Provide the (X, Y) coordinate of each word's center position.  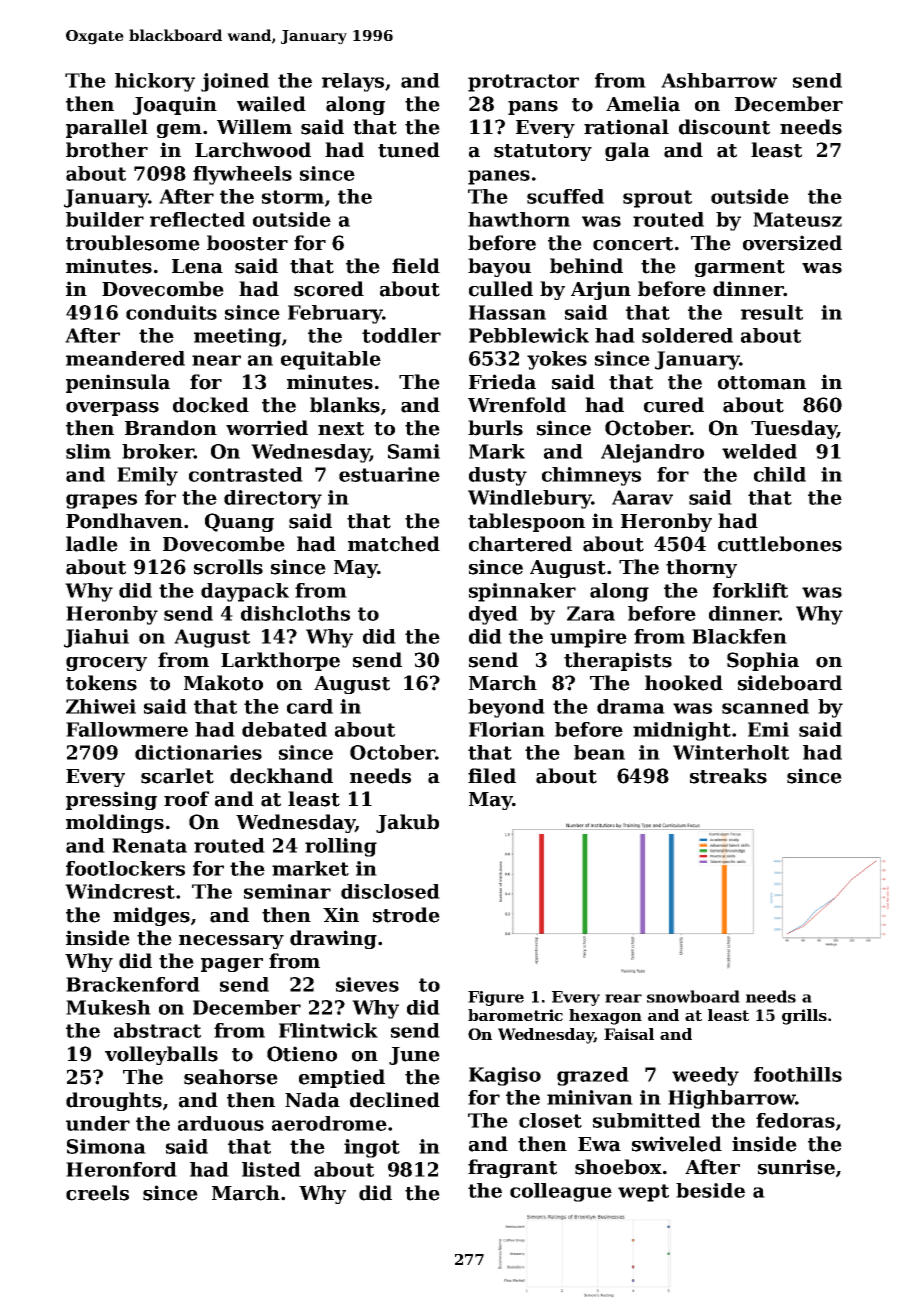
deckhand (281, 776)
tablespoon (526, 522)
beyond (506, 708)
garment (740, 268)
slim (88, 451)
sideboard (790, 683)
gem (179, 131)
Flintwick (328, 1030)
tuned (409, 150)
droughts (114, 1101)
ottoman (762, 383)
